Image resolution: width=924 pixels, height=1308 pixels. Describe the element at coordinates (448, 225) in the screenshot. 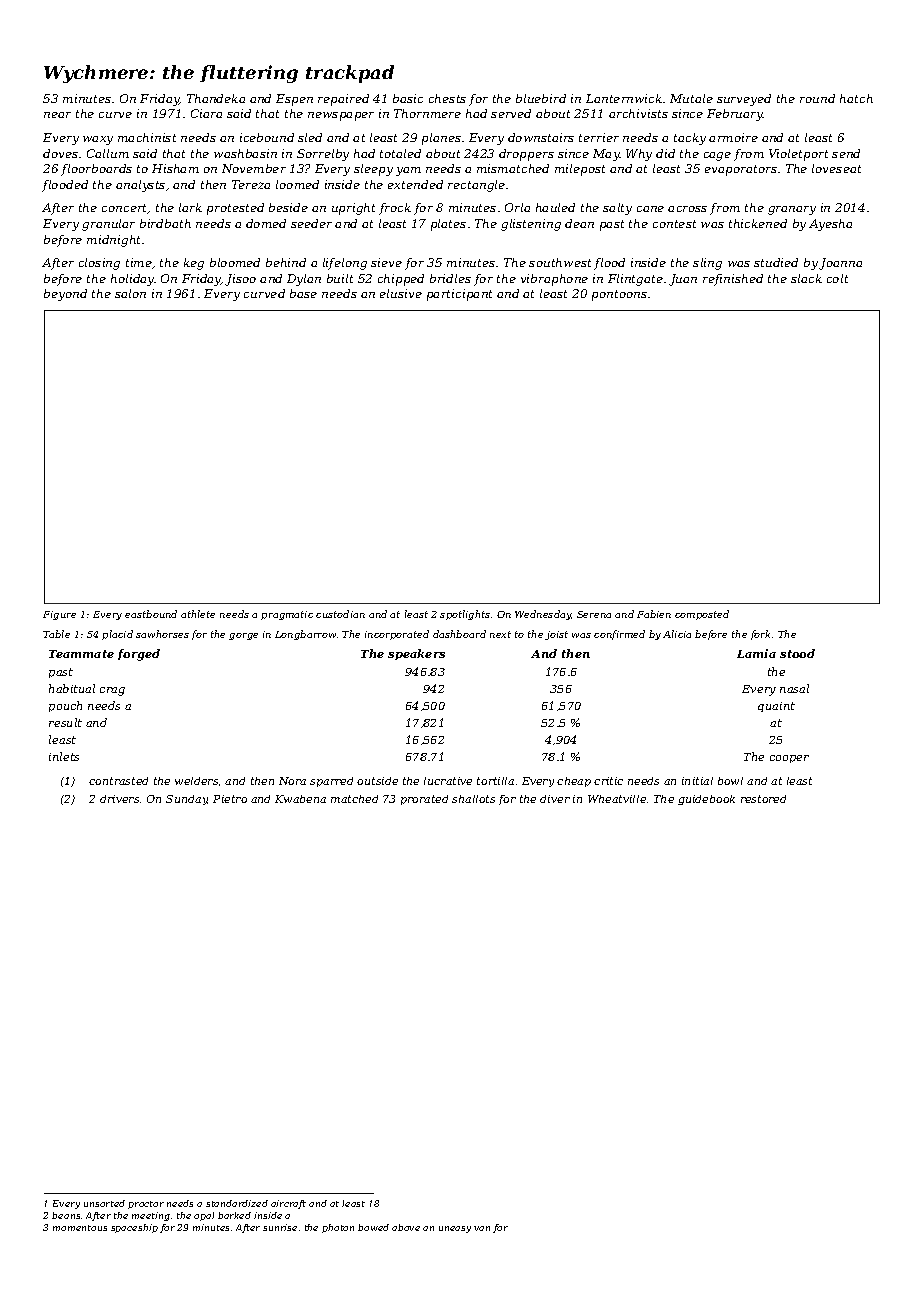

I see `plates` at that location.
